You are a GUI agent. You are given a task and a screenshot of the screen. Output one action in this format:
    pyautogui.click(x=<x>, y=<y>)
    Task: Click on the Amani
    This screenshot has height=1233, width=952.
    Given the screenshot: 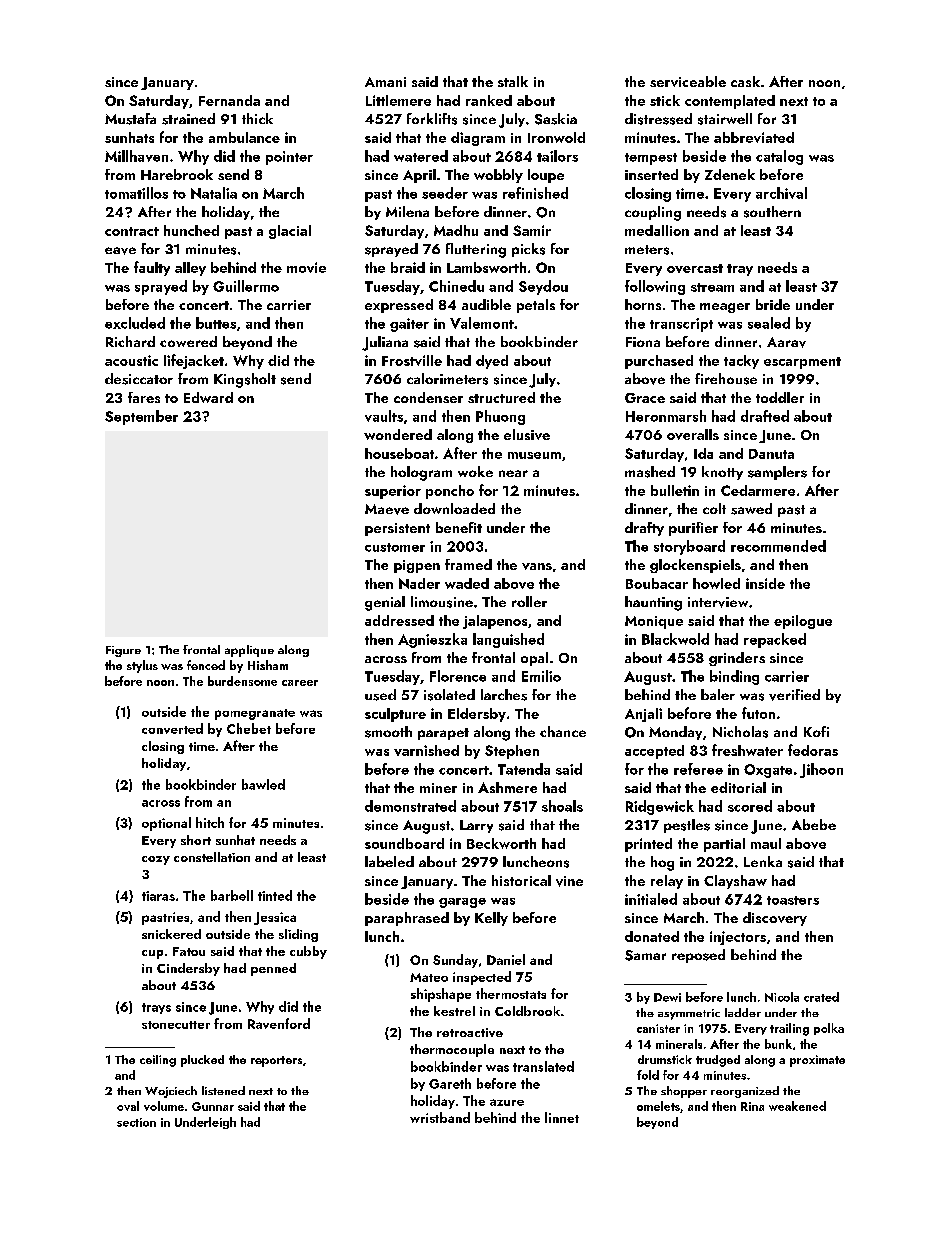 What is the action you would take?
    pyautogui.click(x=385, y=82)
